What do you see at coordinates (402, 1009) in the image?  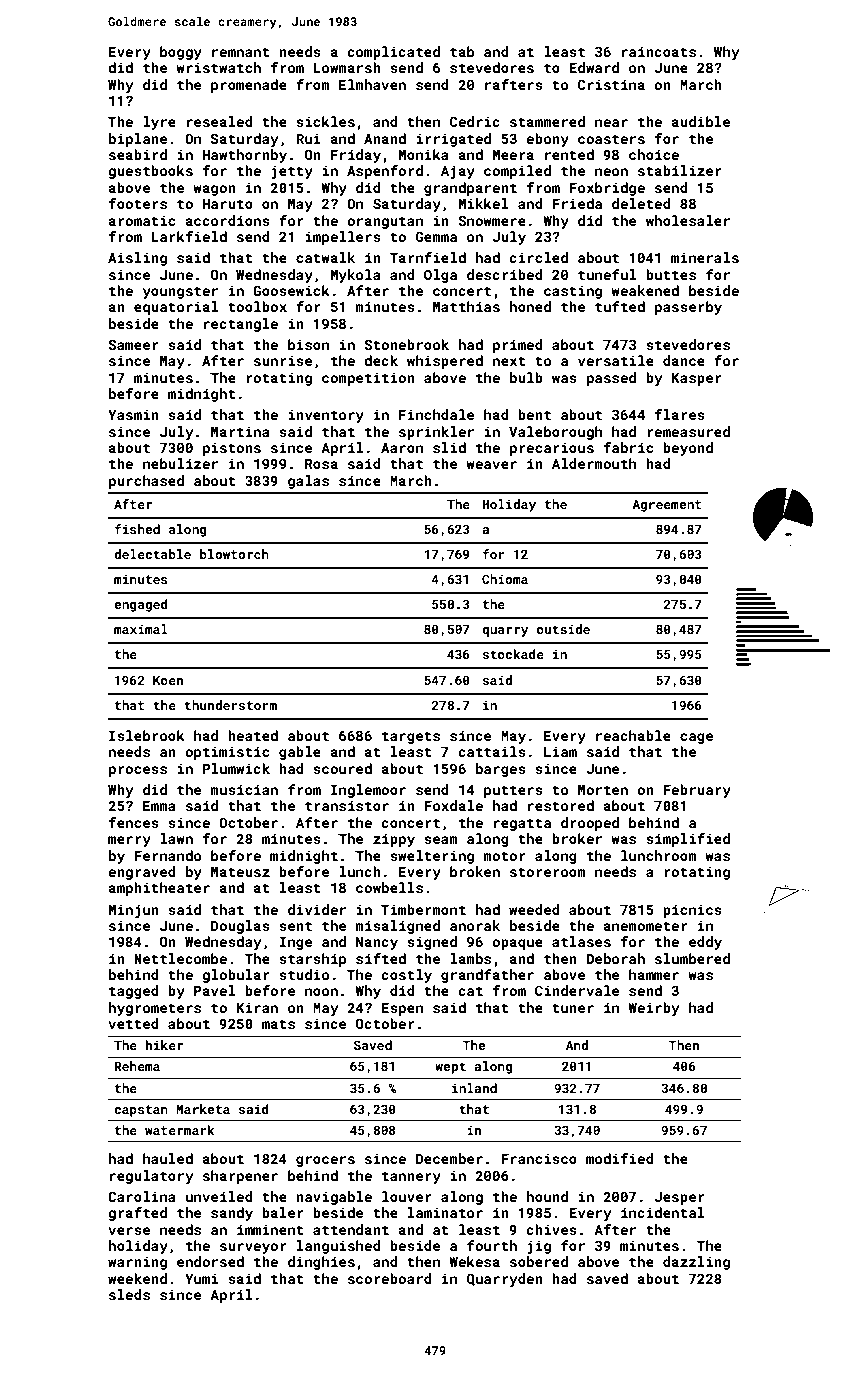 I see `Espen` at bounding box center [402, 1009].
